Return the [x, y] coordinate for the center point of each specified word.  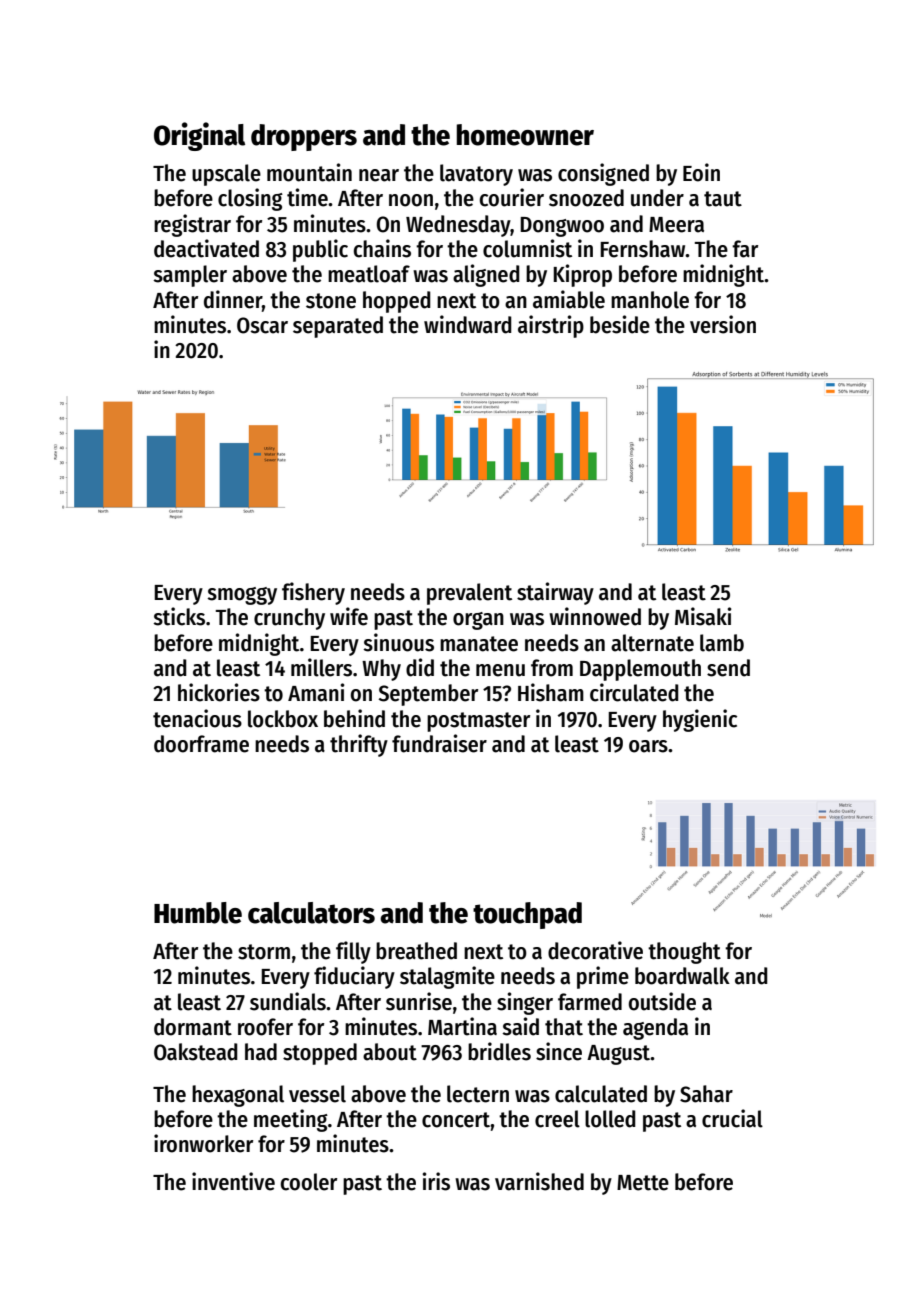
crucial [732, 1118]
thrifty [359, 745]
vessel [317, 1094]
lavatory [476, 175]
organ [478, 621]
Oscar [262, 325]
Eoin [701, 172]
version [723, 324]
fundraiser [439, 743]
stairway [555, 593]
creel [557, 1119]
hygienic [700, 720]
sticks [179, 616]
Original [199, 136]
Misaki [703, 616]
